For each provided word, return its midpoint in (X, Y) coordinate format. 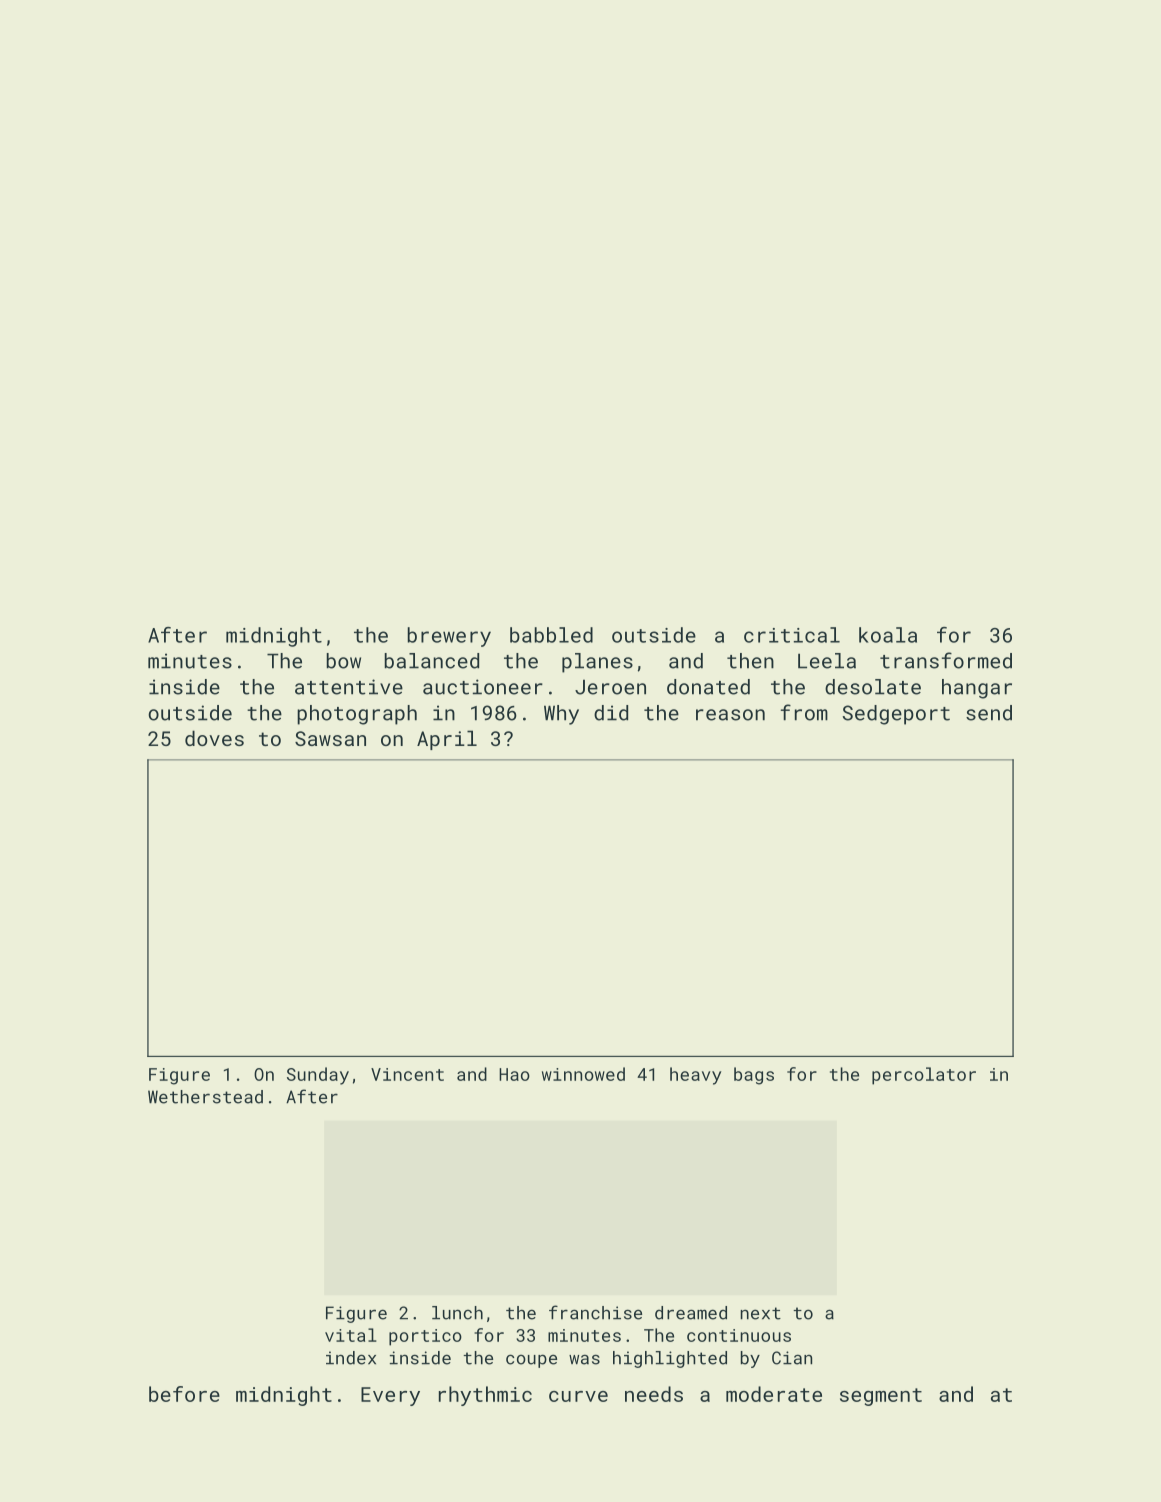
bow (344, 661)
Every (390, 1396)
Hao (514, 1074)
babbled (551, 635)
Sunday (318, 1076)
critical (792, 635)
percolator (924, 1076)
